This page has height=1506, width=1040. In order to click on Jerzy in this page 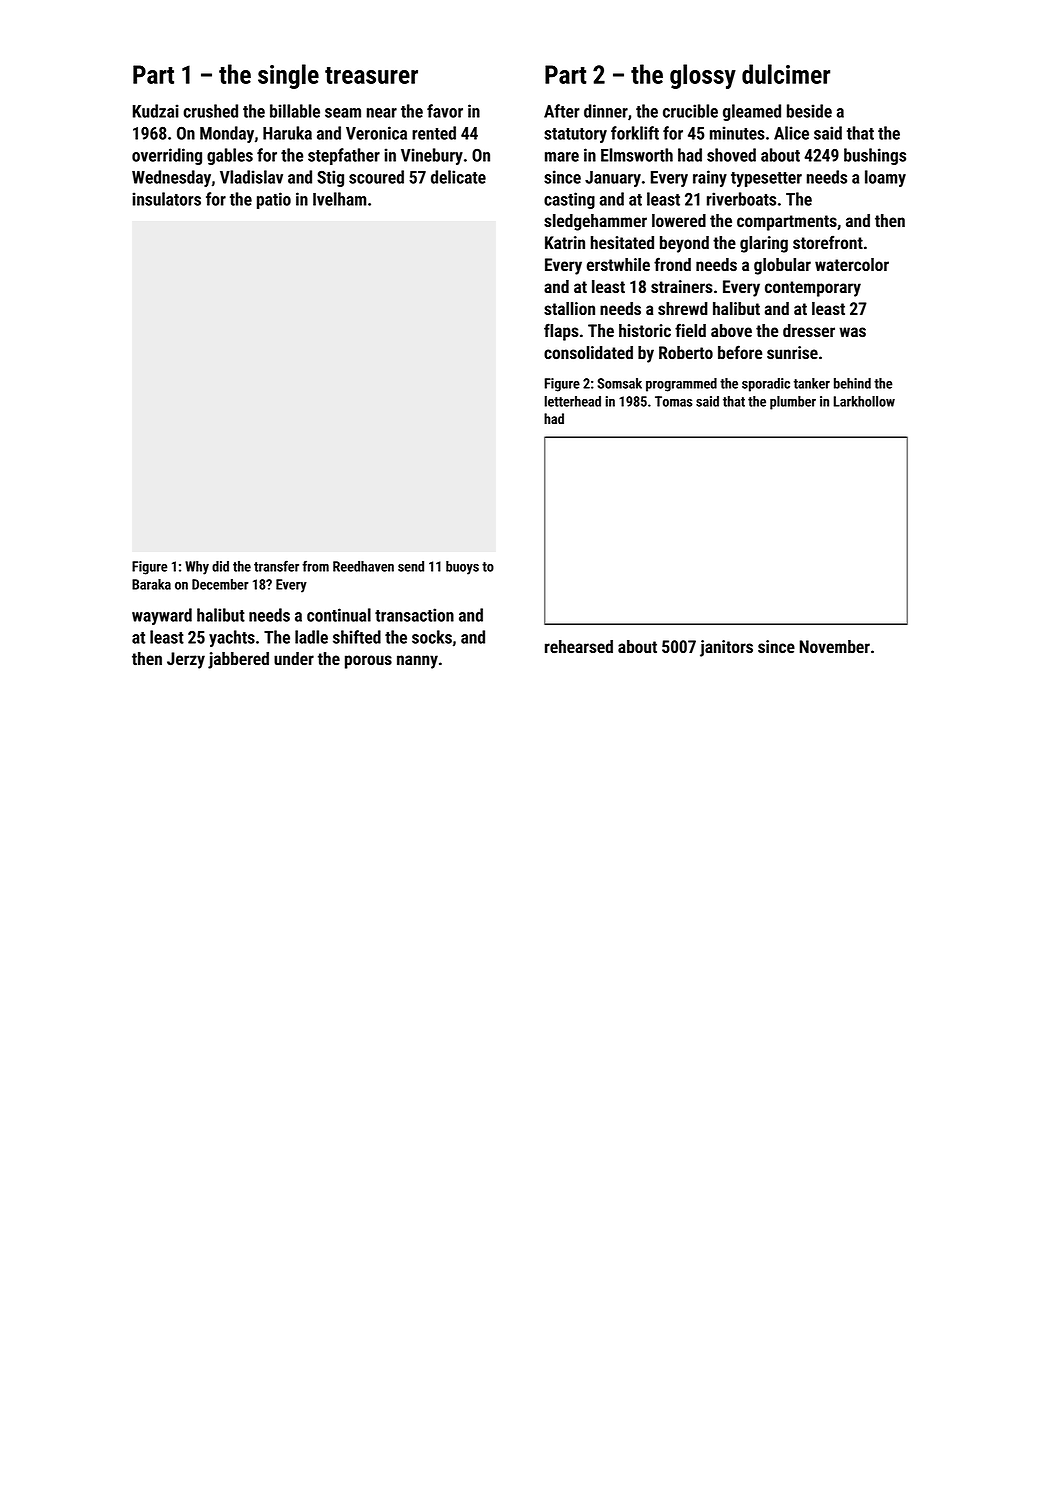, I will do `click(186, 660)`.
